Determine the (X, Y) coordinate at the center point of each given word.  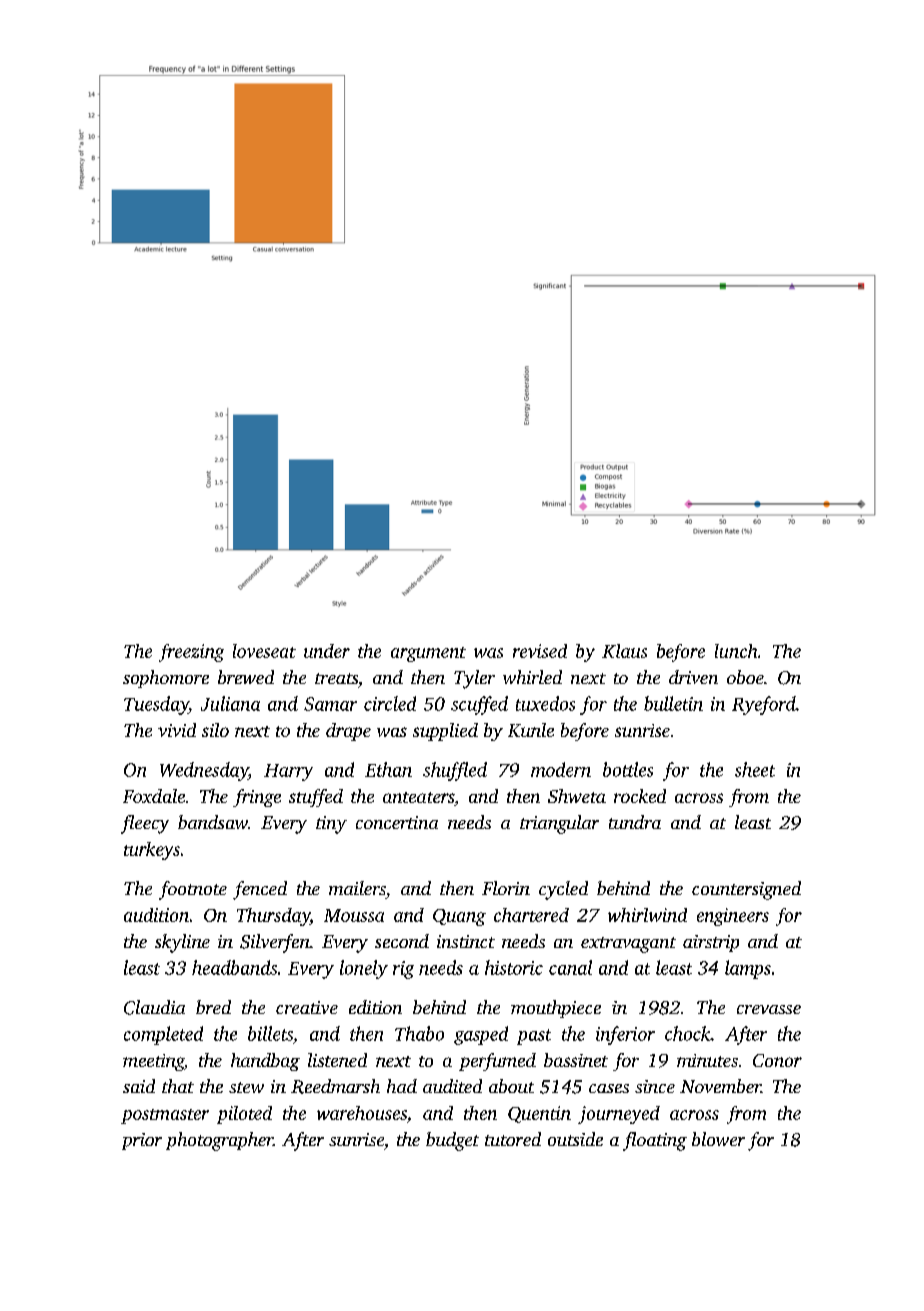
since (655, 1086)
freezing (191, 653)
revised (540, 651)
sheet (755, 769)
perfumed (497, 1062)
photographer (219, 1141)
